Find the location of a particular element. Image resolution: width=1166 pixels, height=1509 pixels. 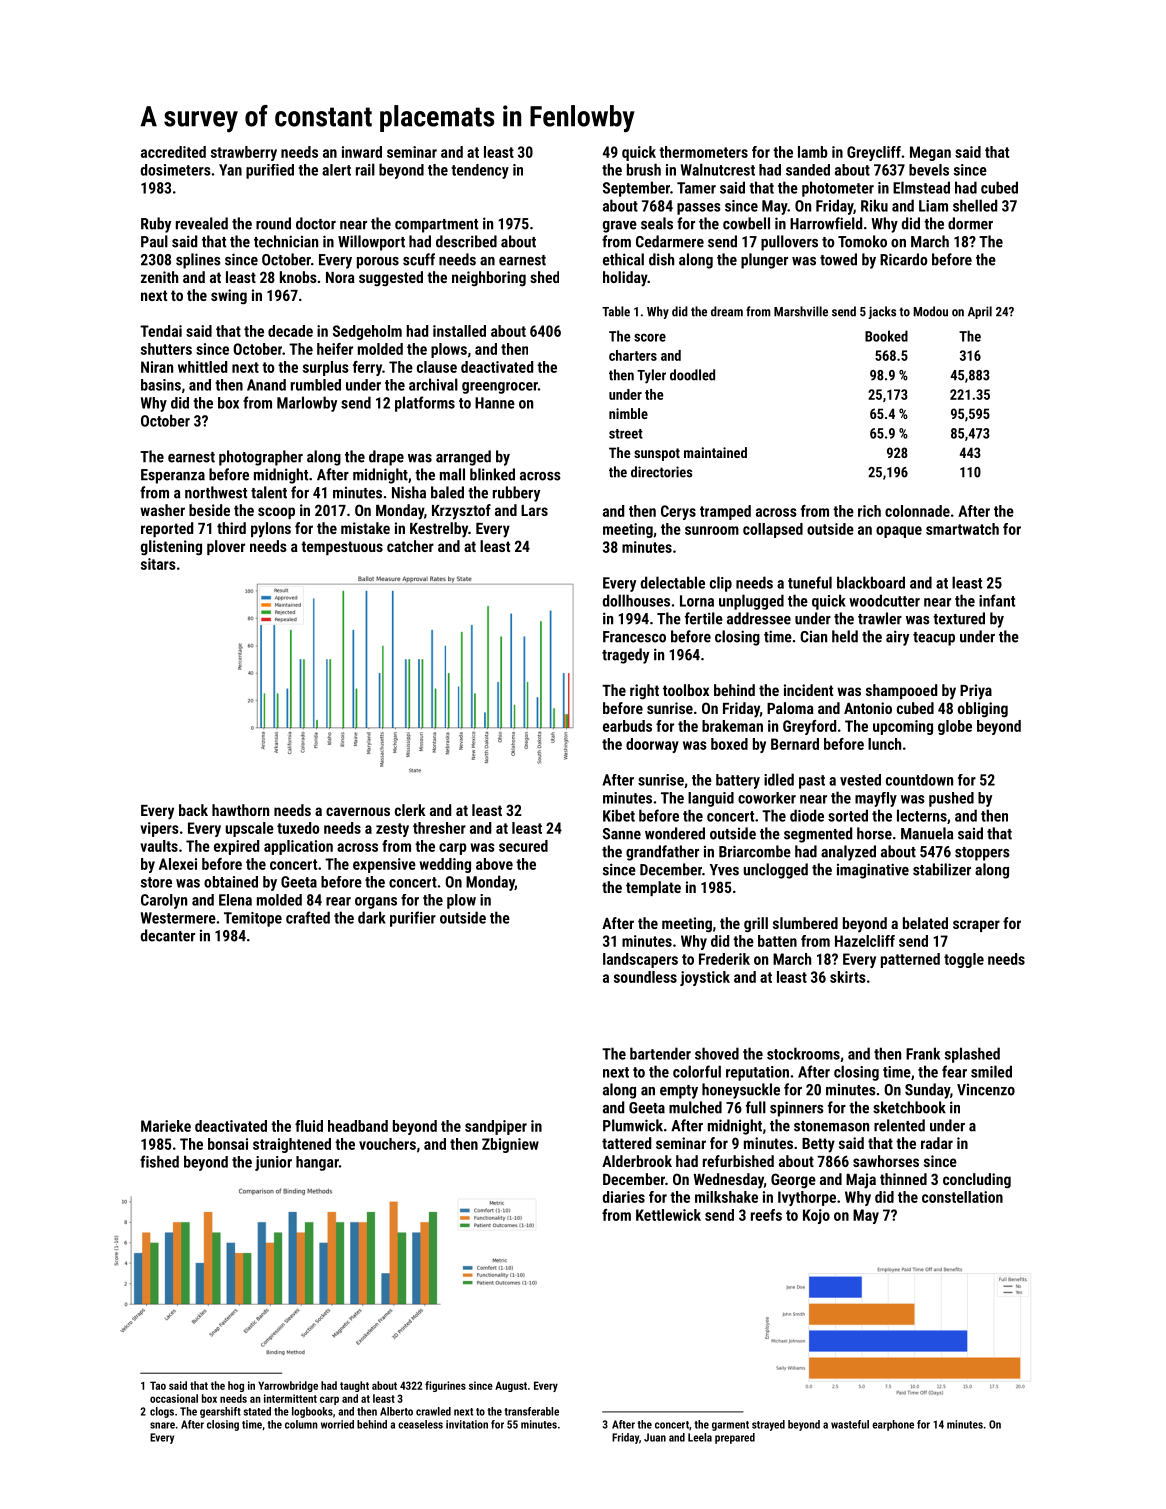

snare is located at coordinates (162, 1425).
